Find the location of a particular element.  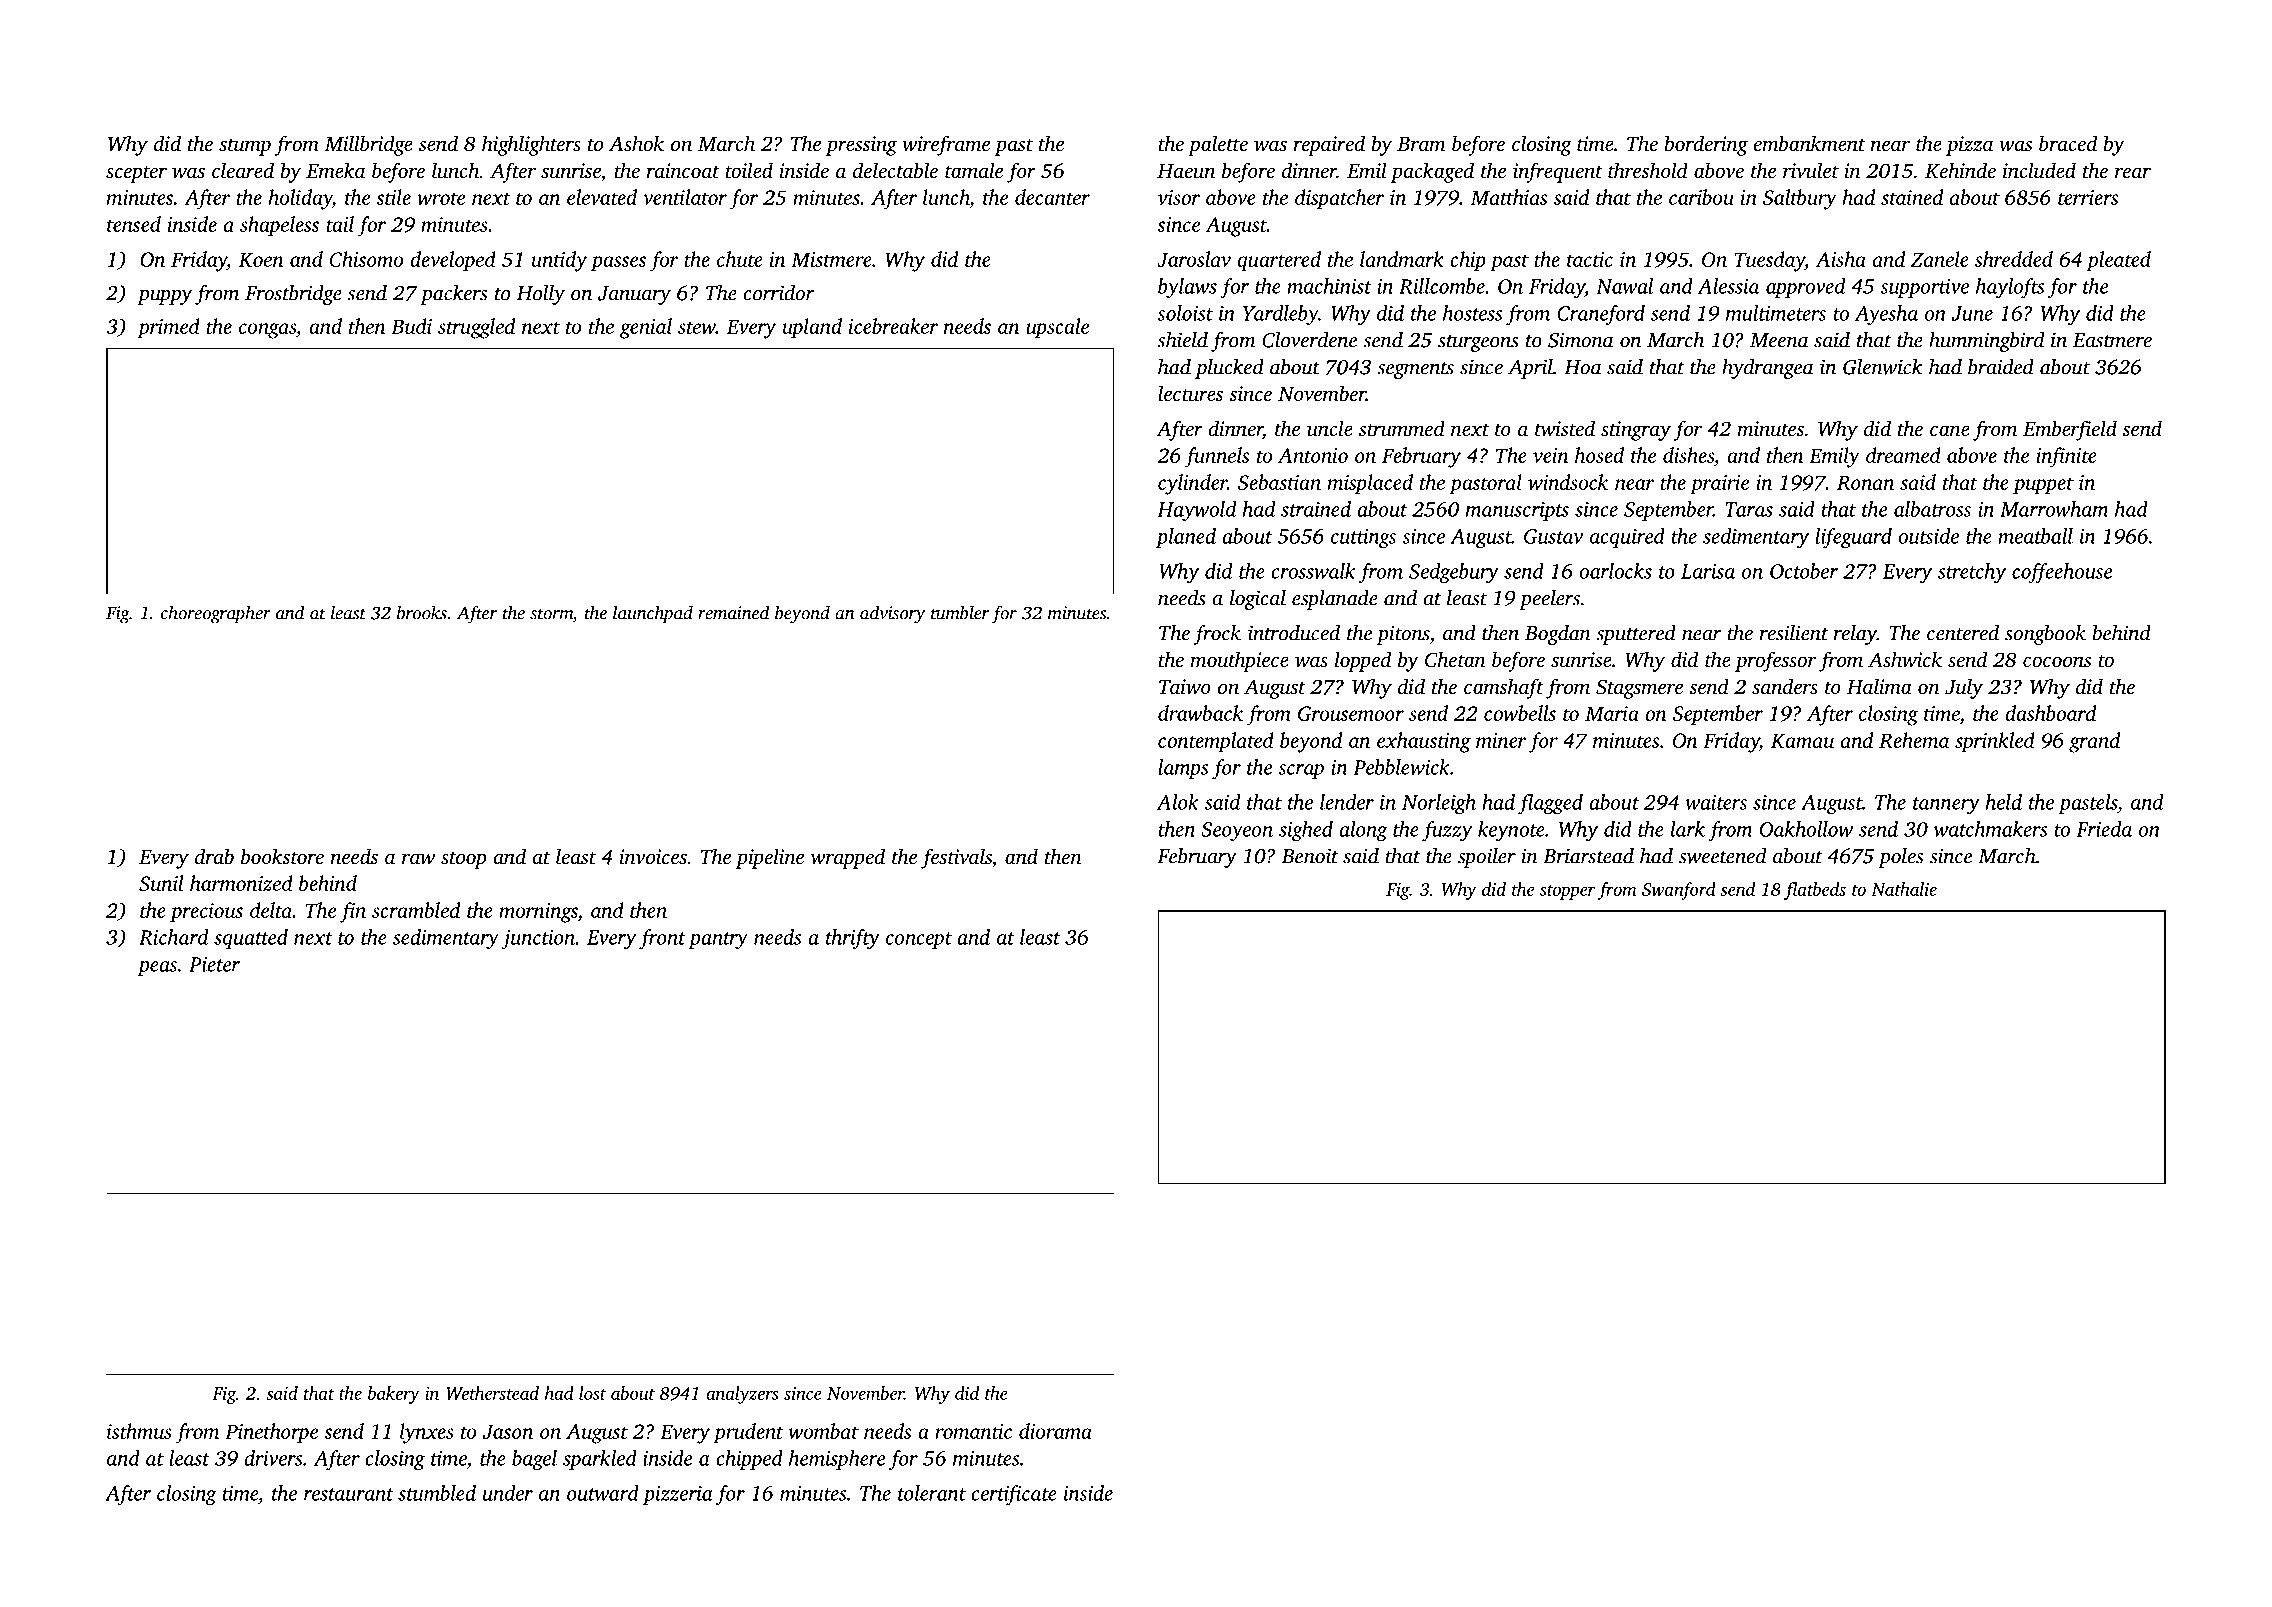

braced is located at coordinates (2068, 143).
